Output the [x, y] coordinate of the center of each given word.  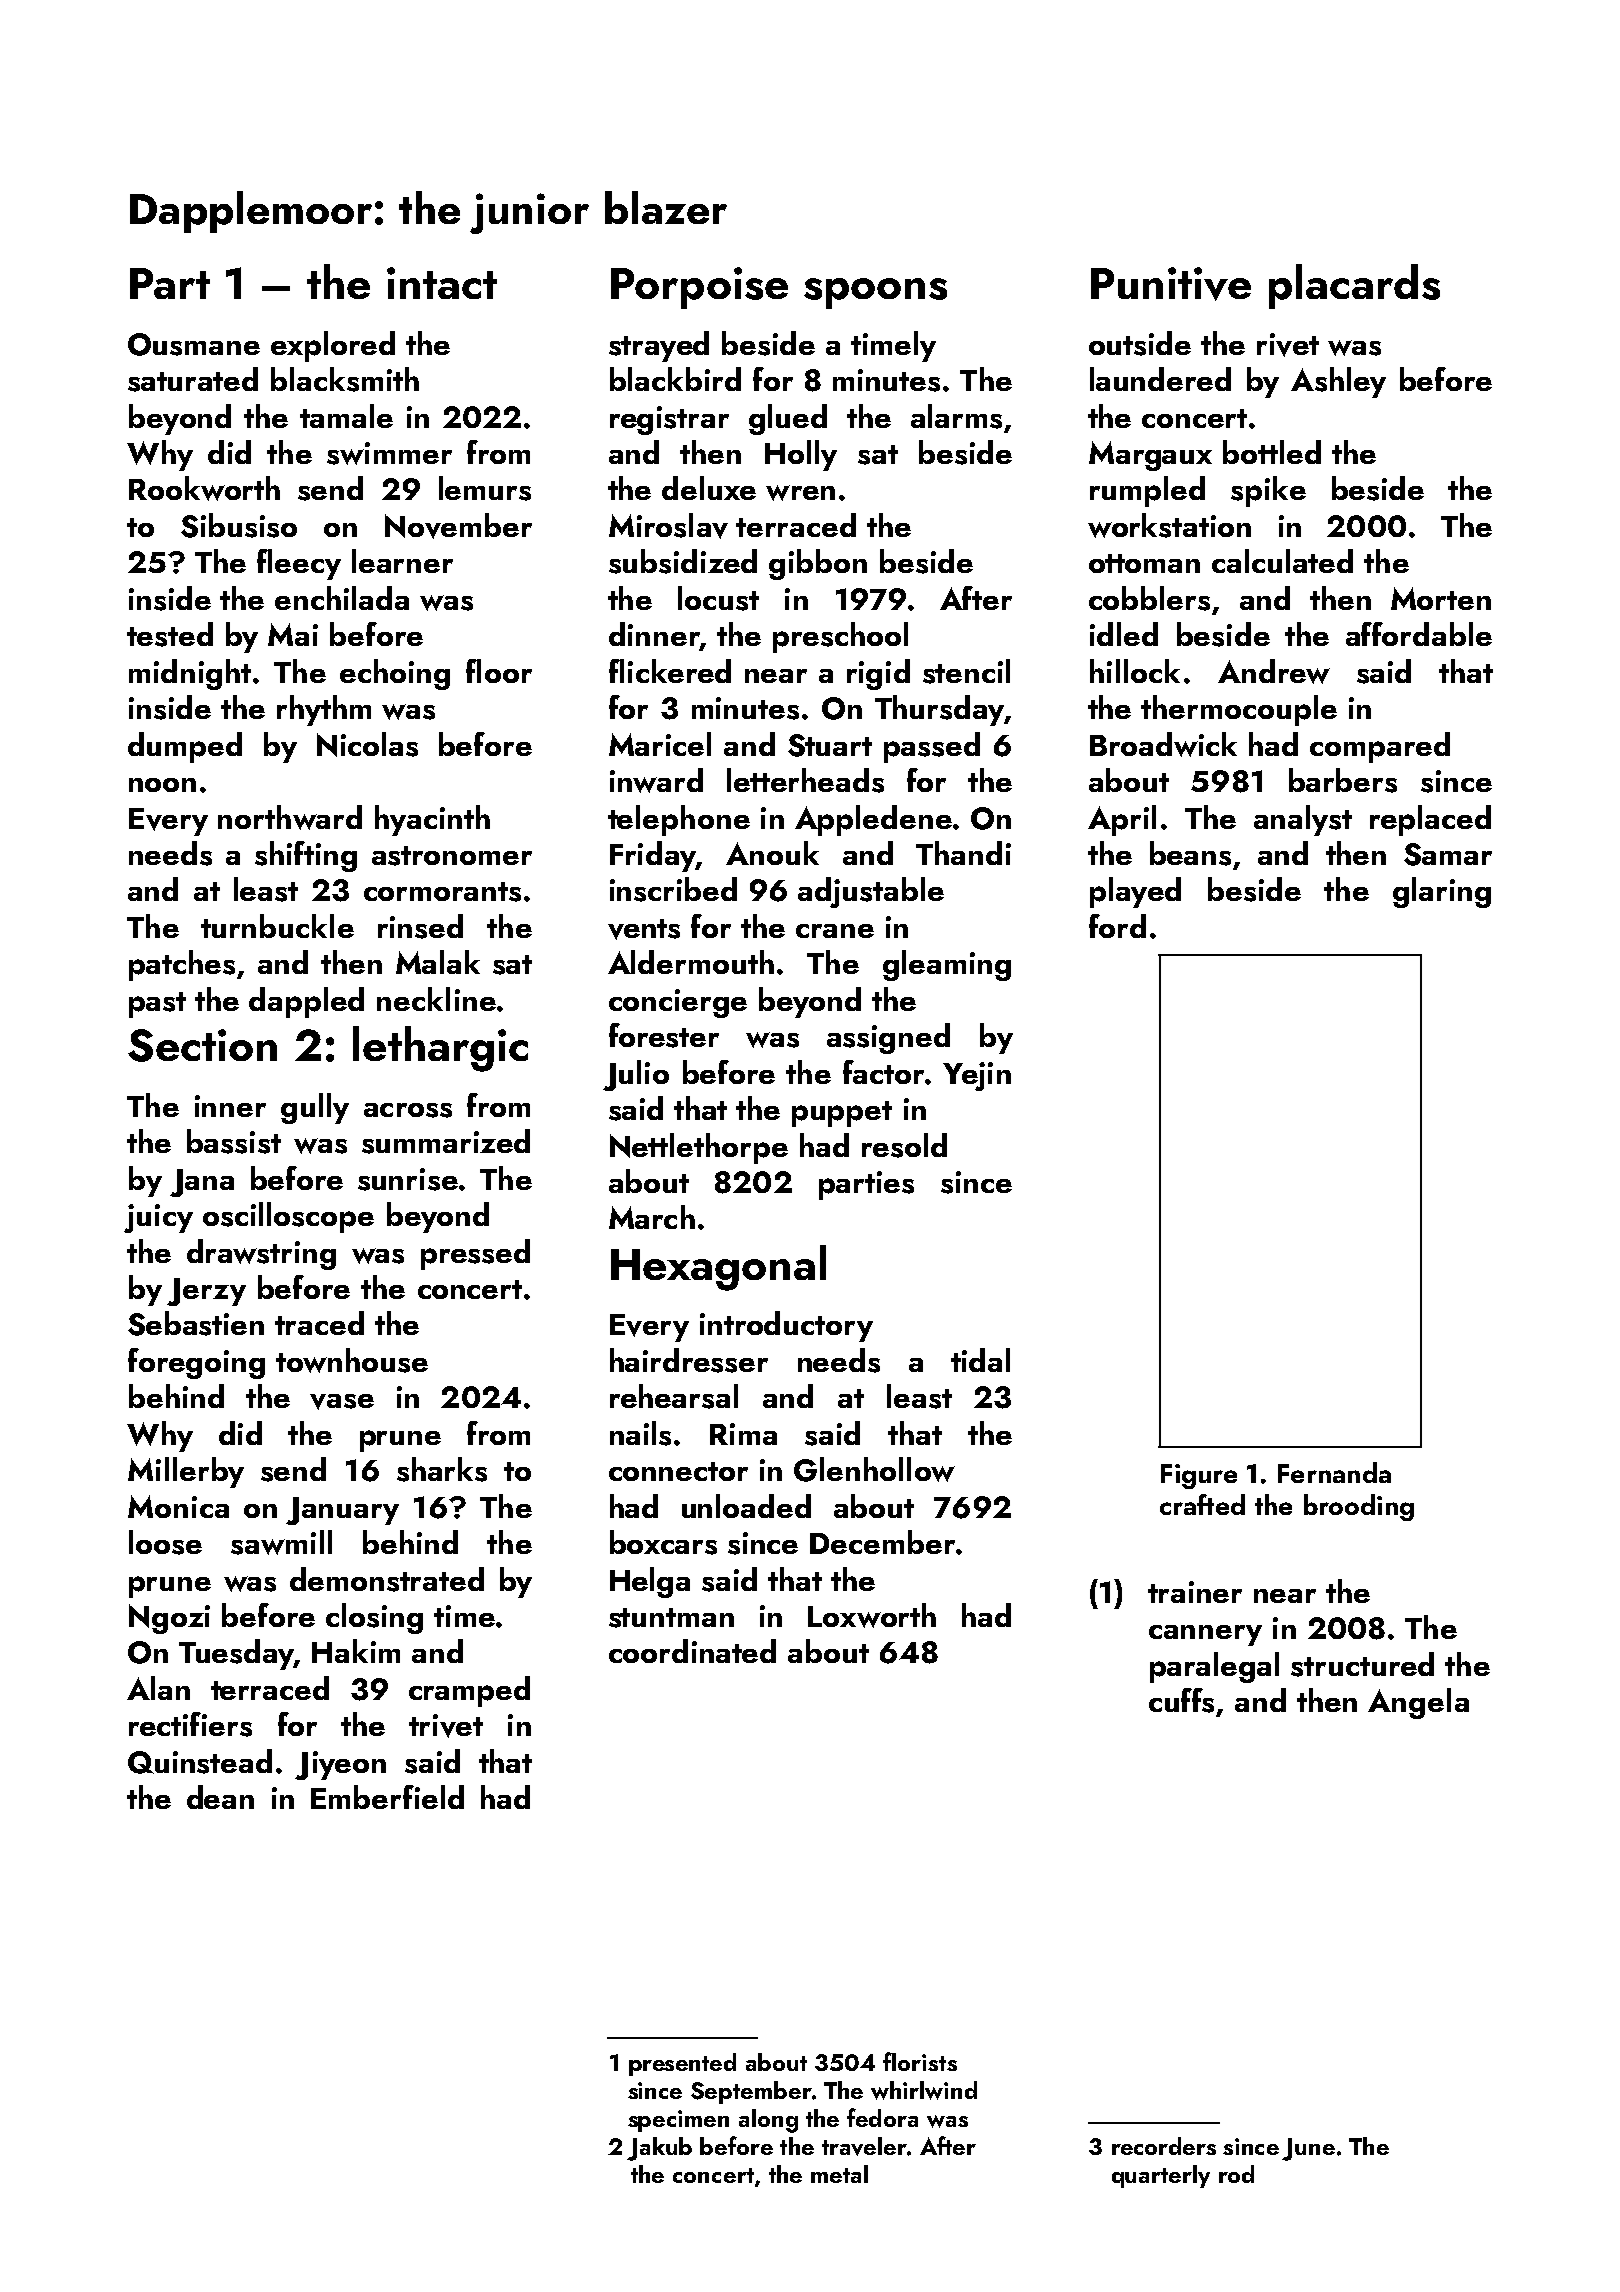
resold [904, 1145]
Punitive [1171, 284]
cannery [1205, 1635]
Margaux [1150, 456]
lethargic [440, 1049]
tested [170, 634]
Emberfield [387, 1797]
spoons [875, 293]
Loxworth [872, 1615]
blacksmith [345, 379]
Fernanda [1334, 1472]
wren [800, 493]
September [751, 2092]
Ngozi [169, 1619]
